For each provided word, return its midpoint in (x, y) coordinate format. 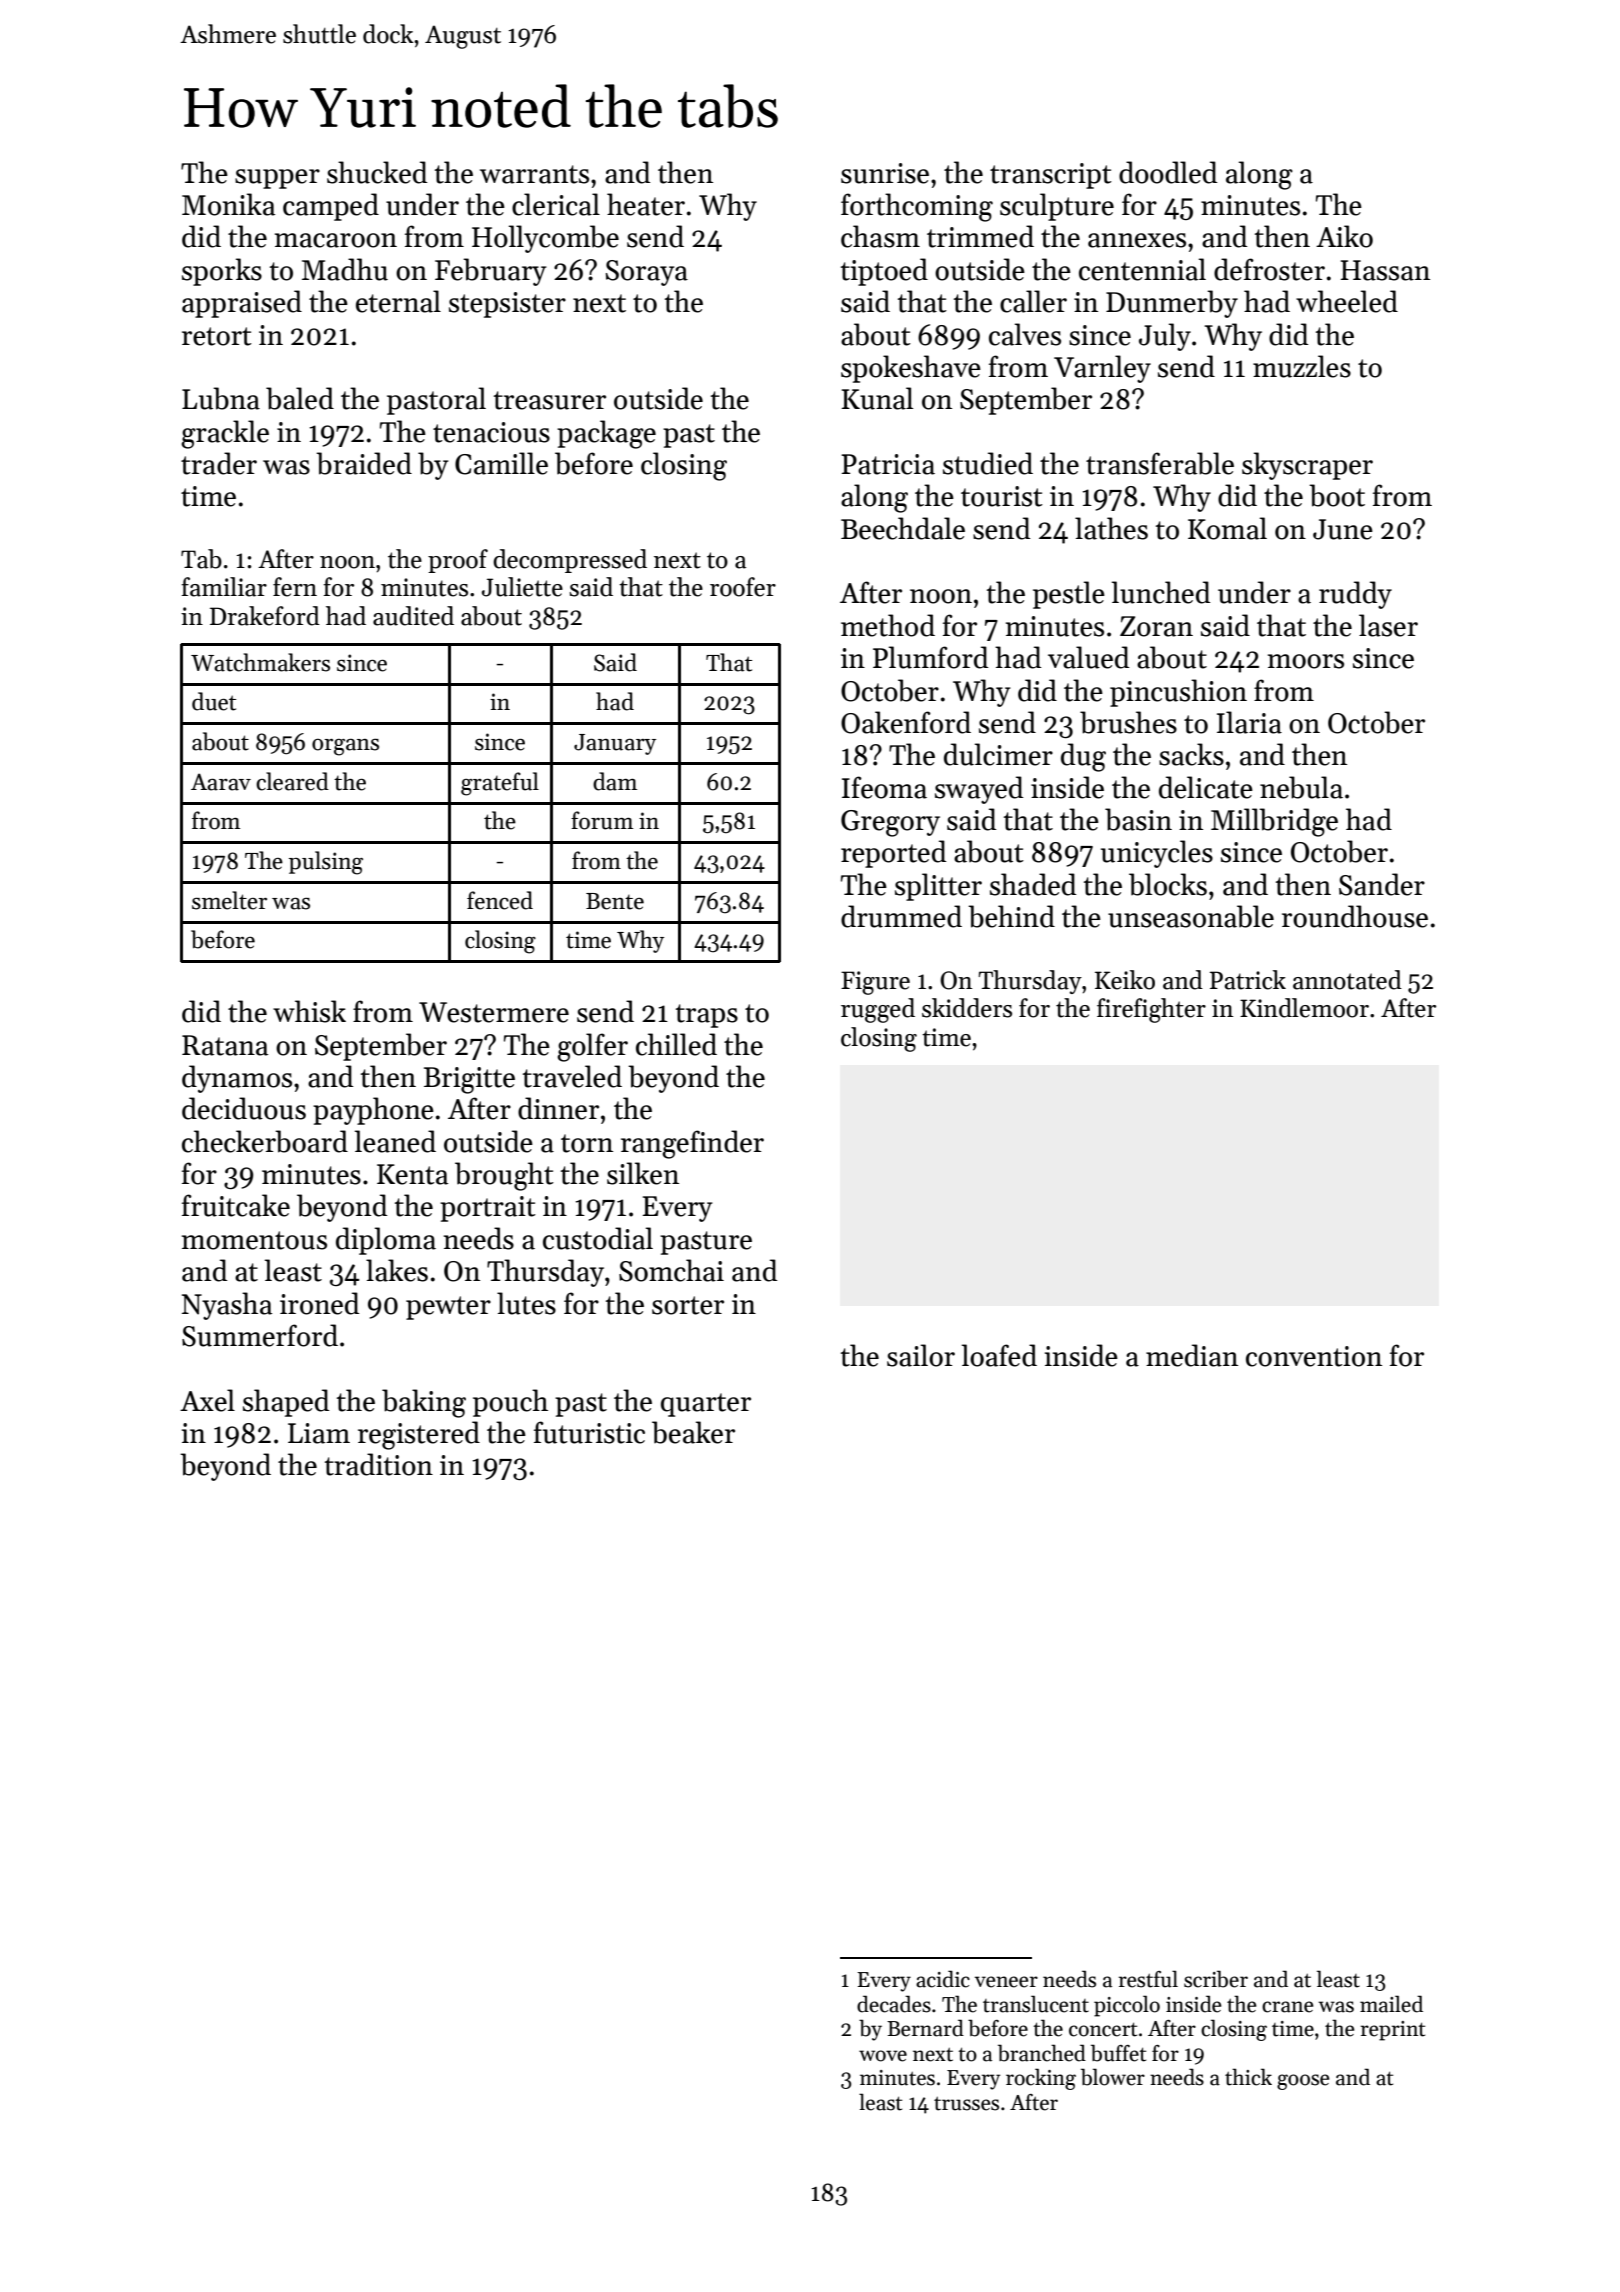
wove (883, 2056)
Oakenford (906, 722)
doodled (1168, 172)
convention (1314, 1356)
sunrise (885, 173)
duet (214, 701)
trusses (966, 2104)
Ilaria (1249, 722)
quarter (706, 1405)
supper (277, 179)
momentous (254, 1240)
